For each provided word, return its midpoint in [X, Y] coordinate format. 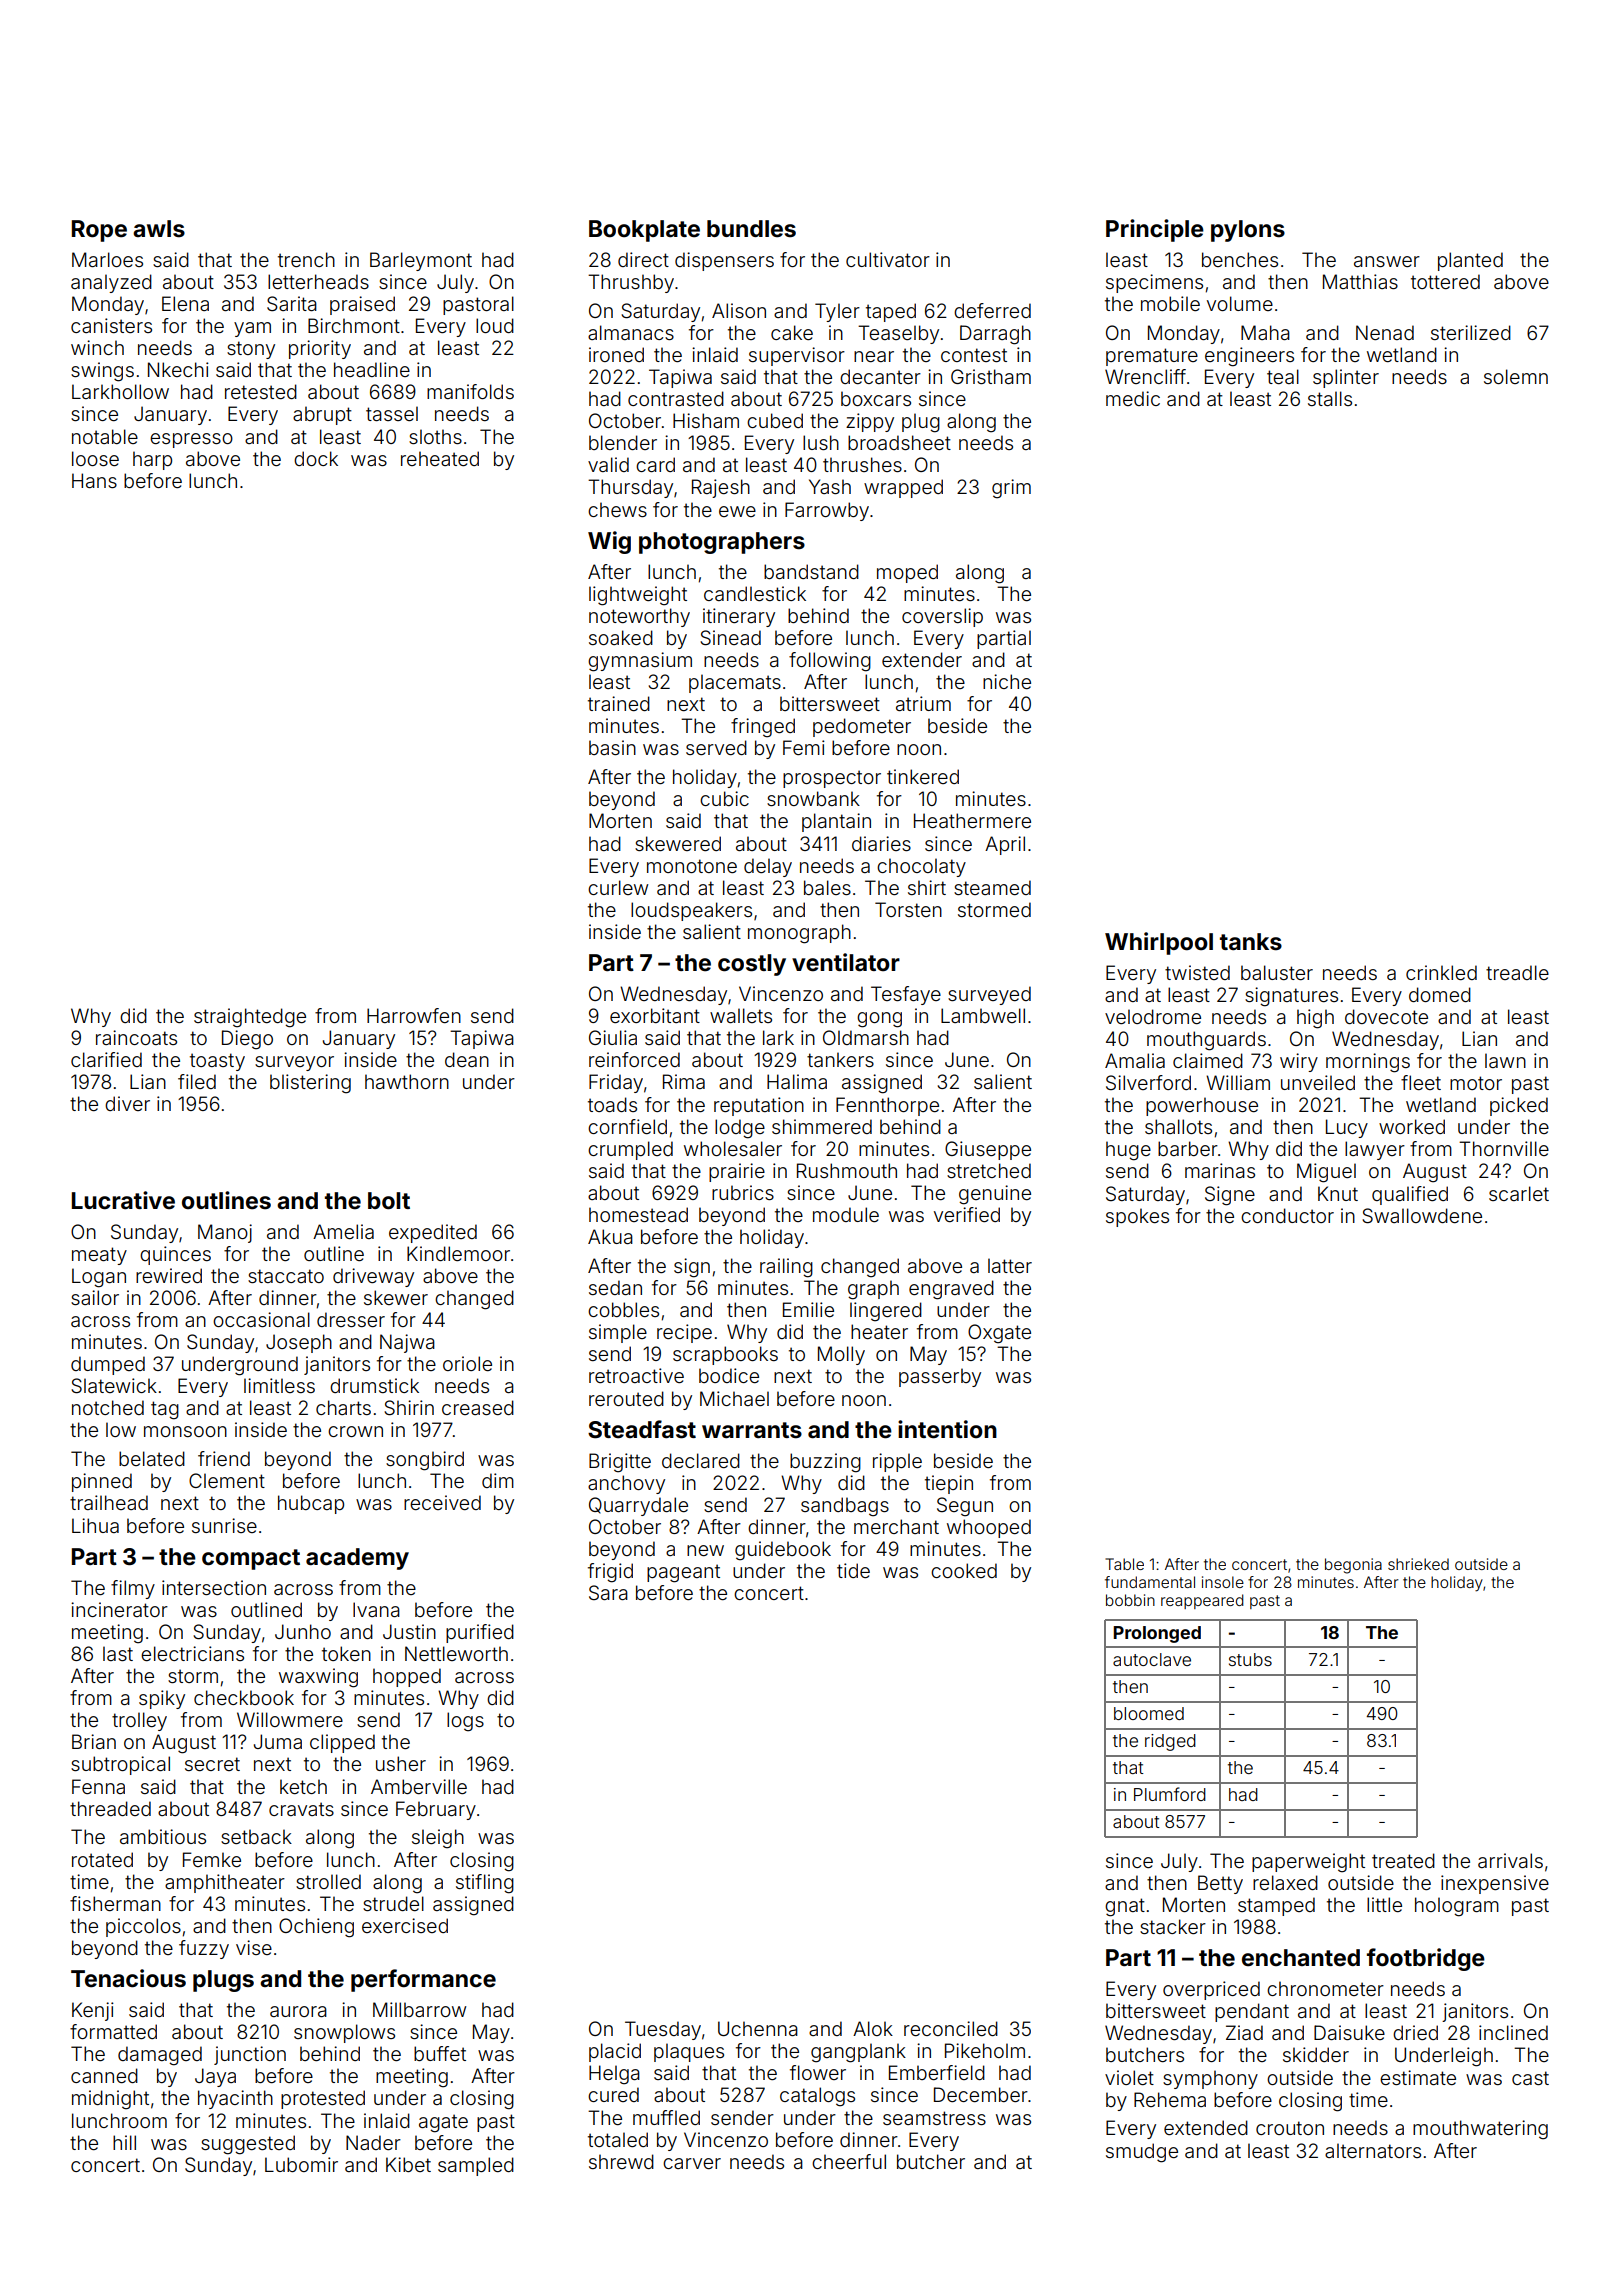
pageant [683, 1573]
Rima [684, 1081]
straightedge [250, 1018]
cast [1530, 2078]
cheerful [849, 2161]
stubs [1250, 1659]
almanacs [631, 332]
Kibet [408, 2164]
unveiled [1318, 1082]
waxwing [318, 1678]
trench [306, 259]
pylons [1248, 231]
